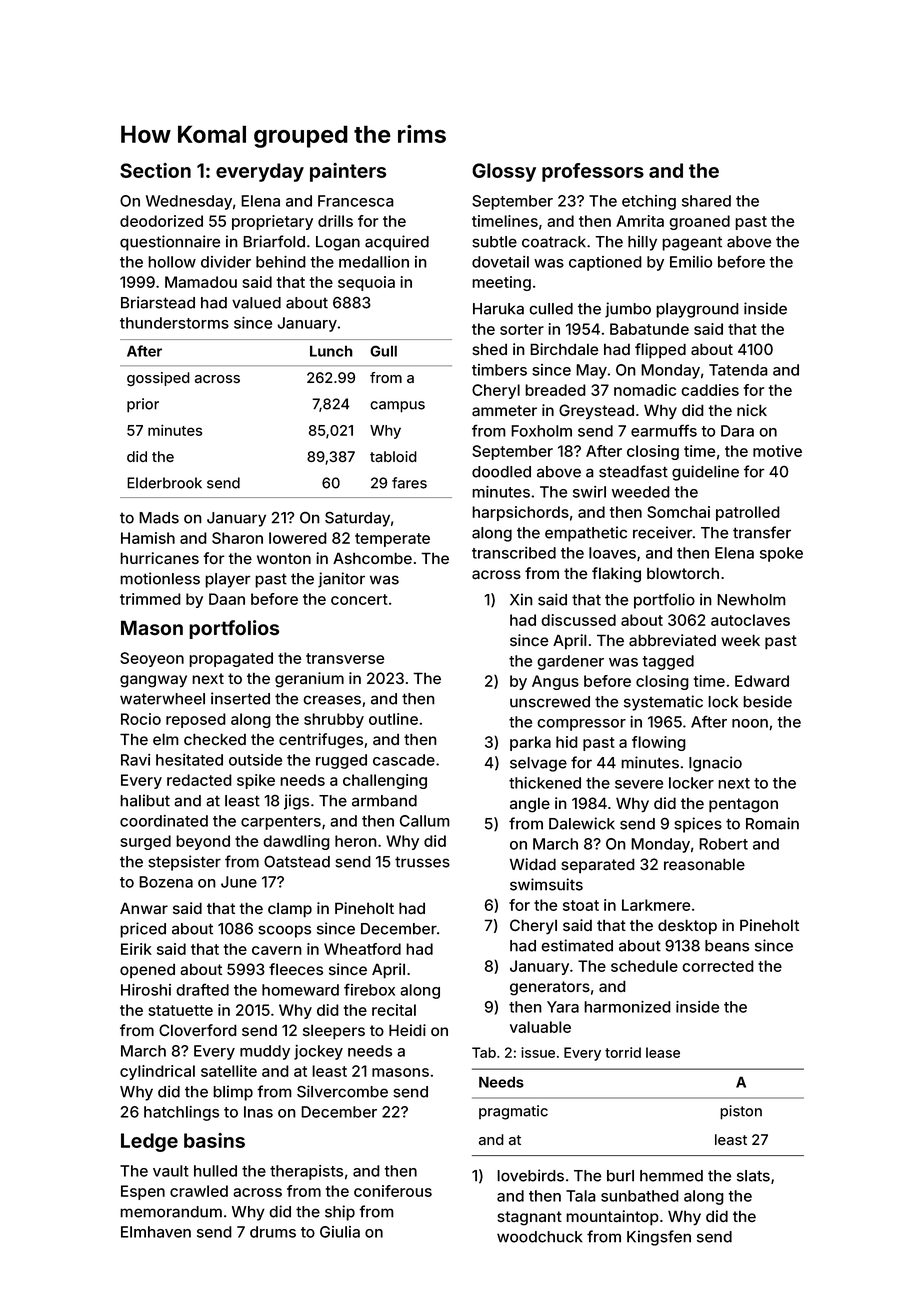 Image resolution: width=924 pixels, height=1308 pixels. I want to click on Section, so click(155, 170).
